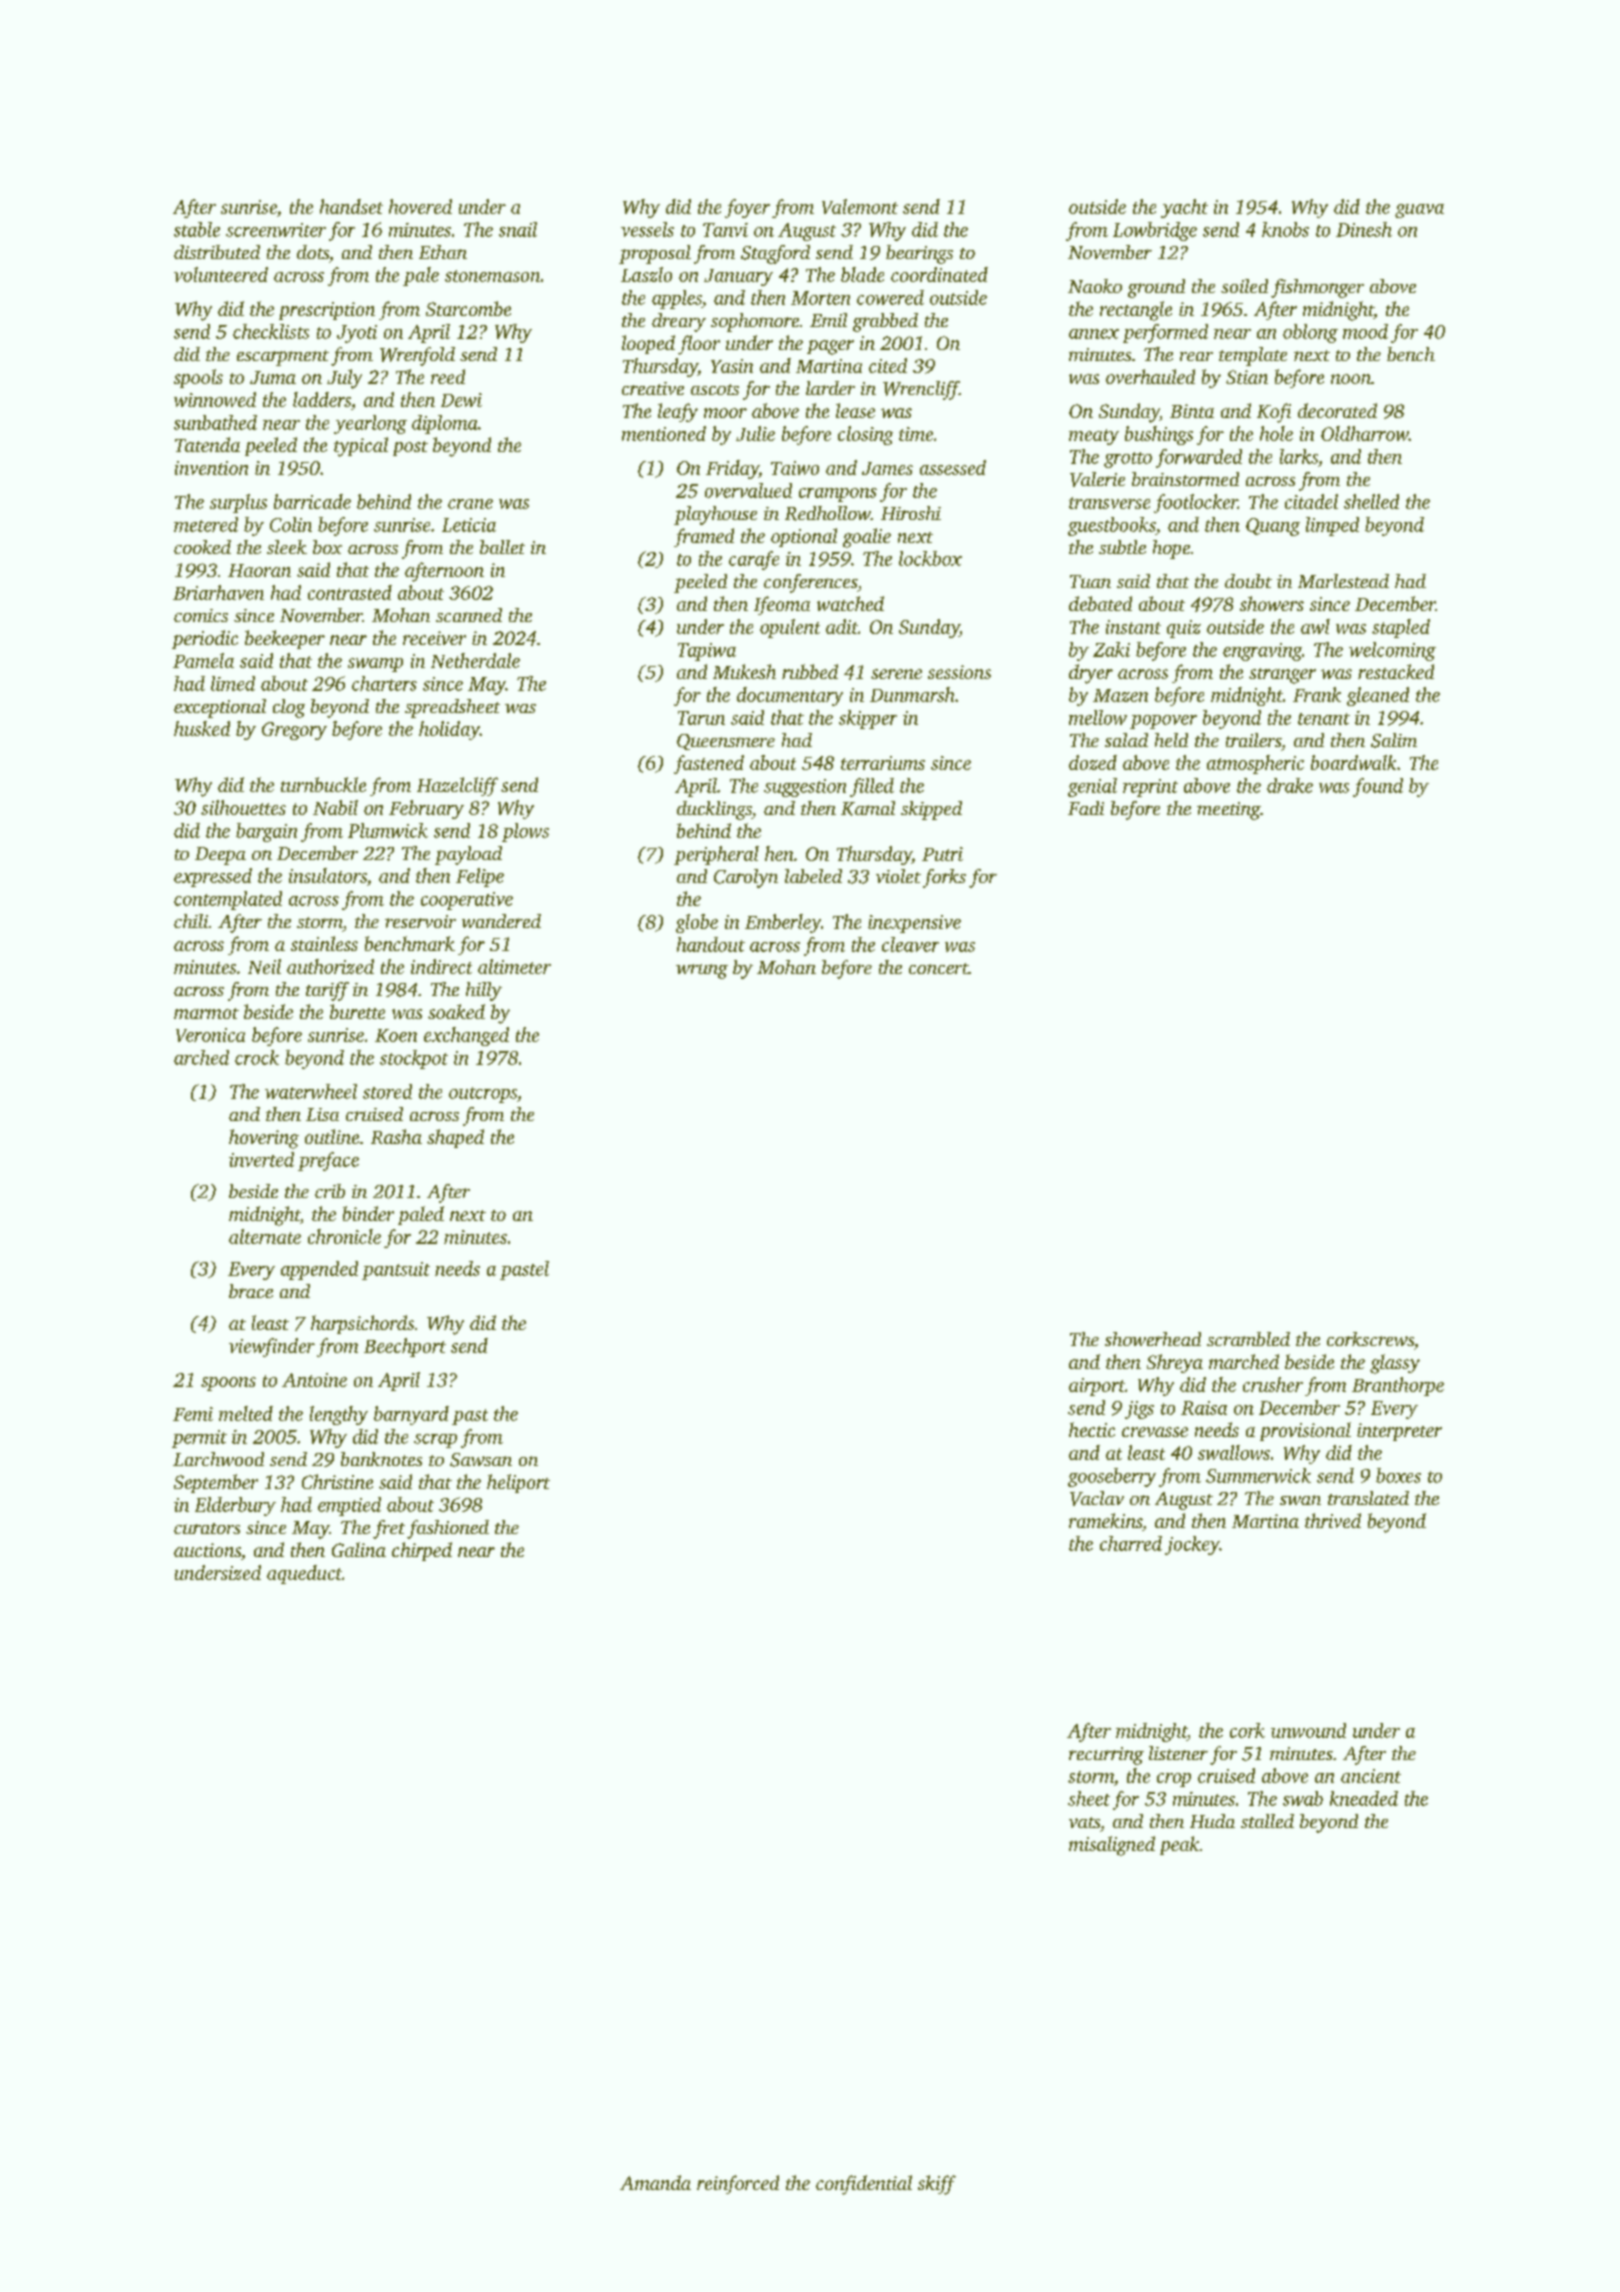 This screenshot has height=2292, width=1620. I want to click on blade, so click(862, 274).
